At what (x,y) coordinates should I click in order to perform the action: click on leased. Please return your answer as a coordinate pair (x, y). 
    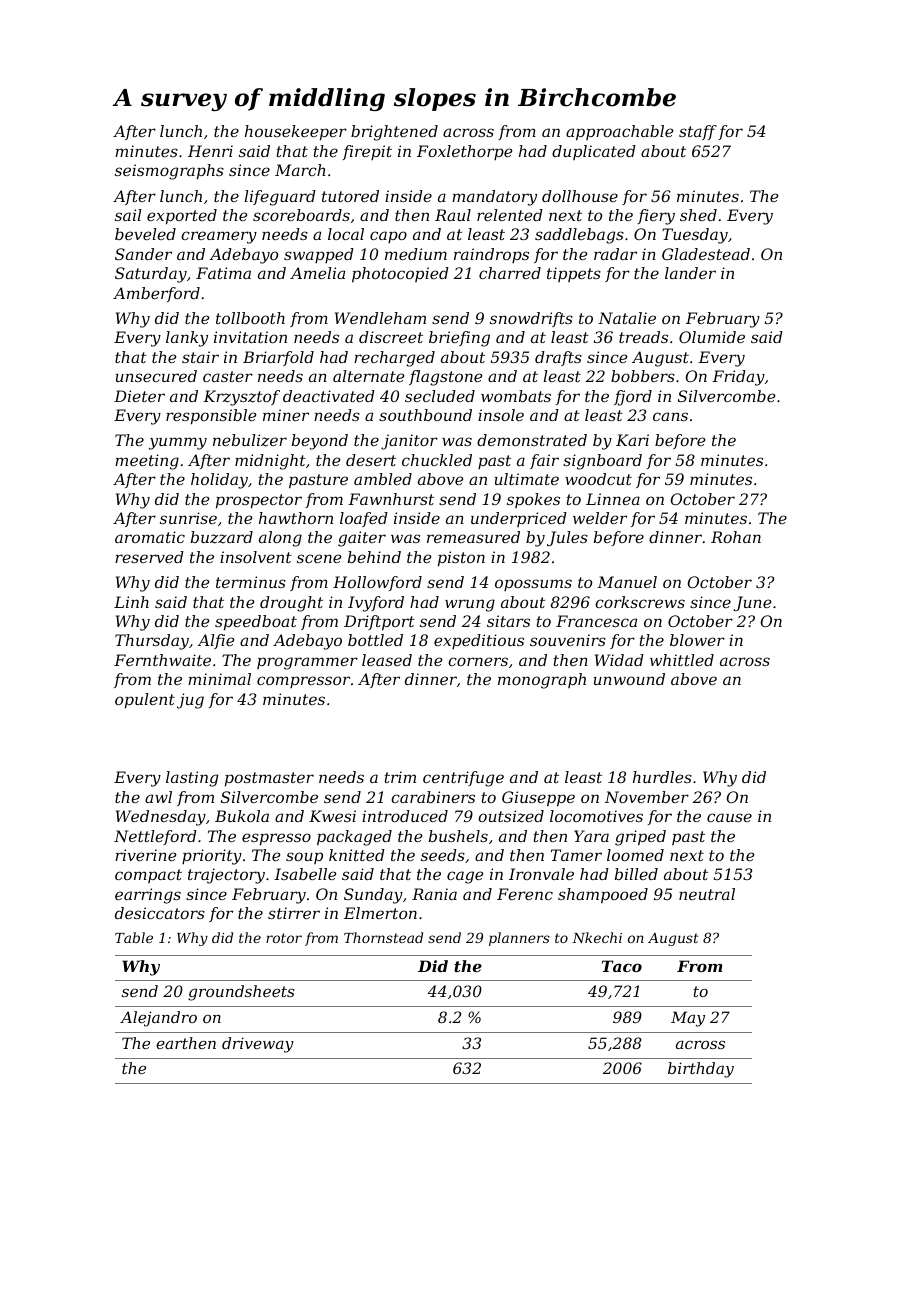
    Looking at the image, I should click on (387, 660).
